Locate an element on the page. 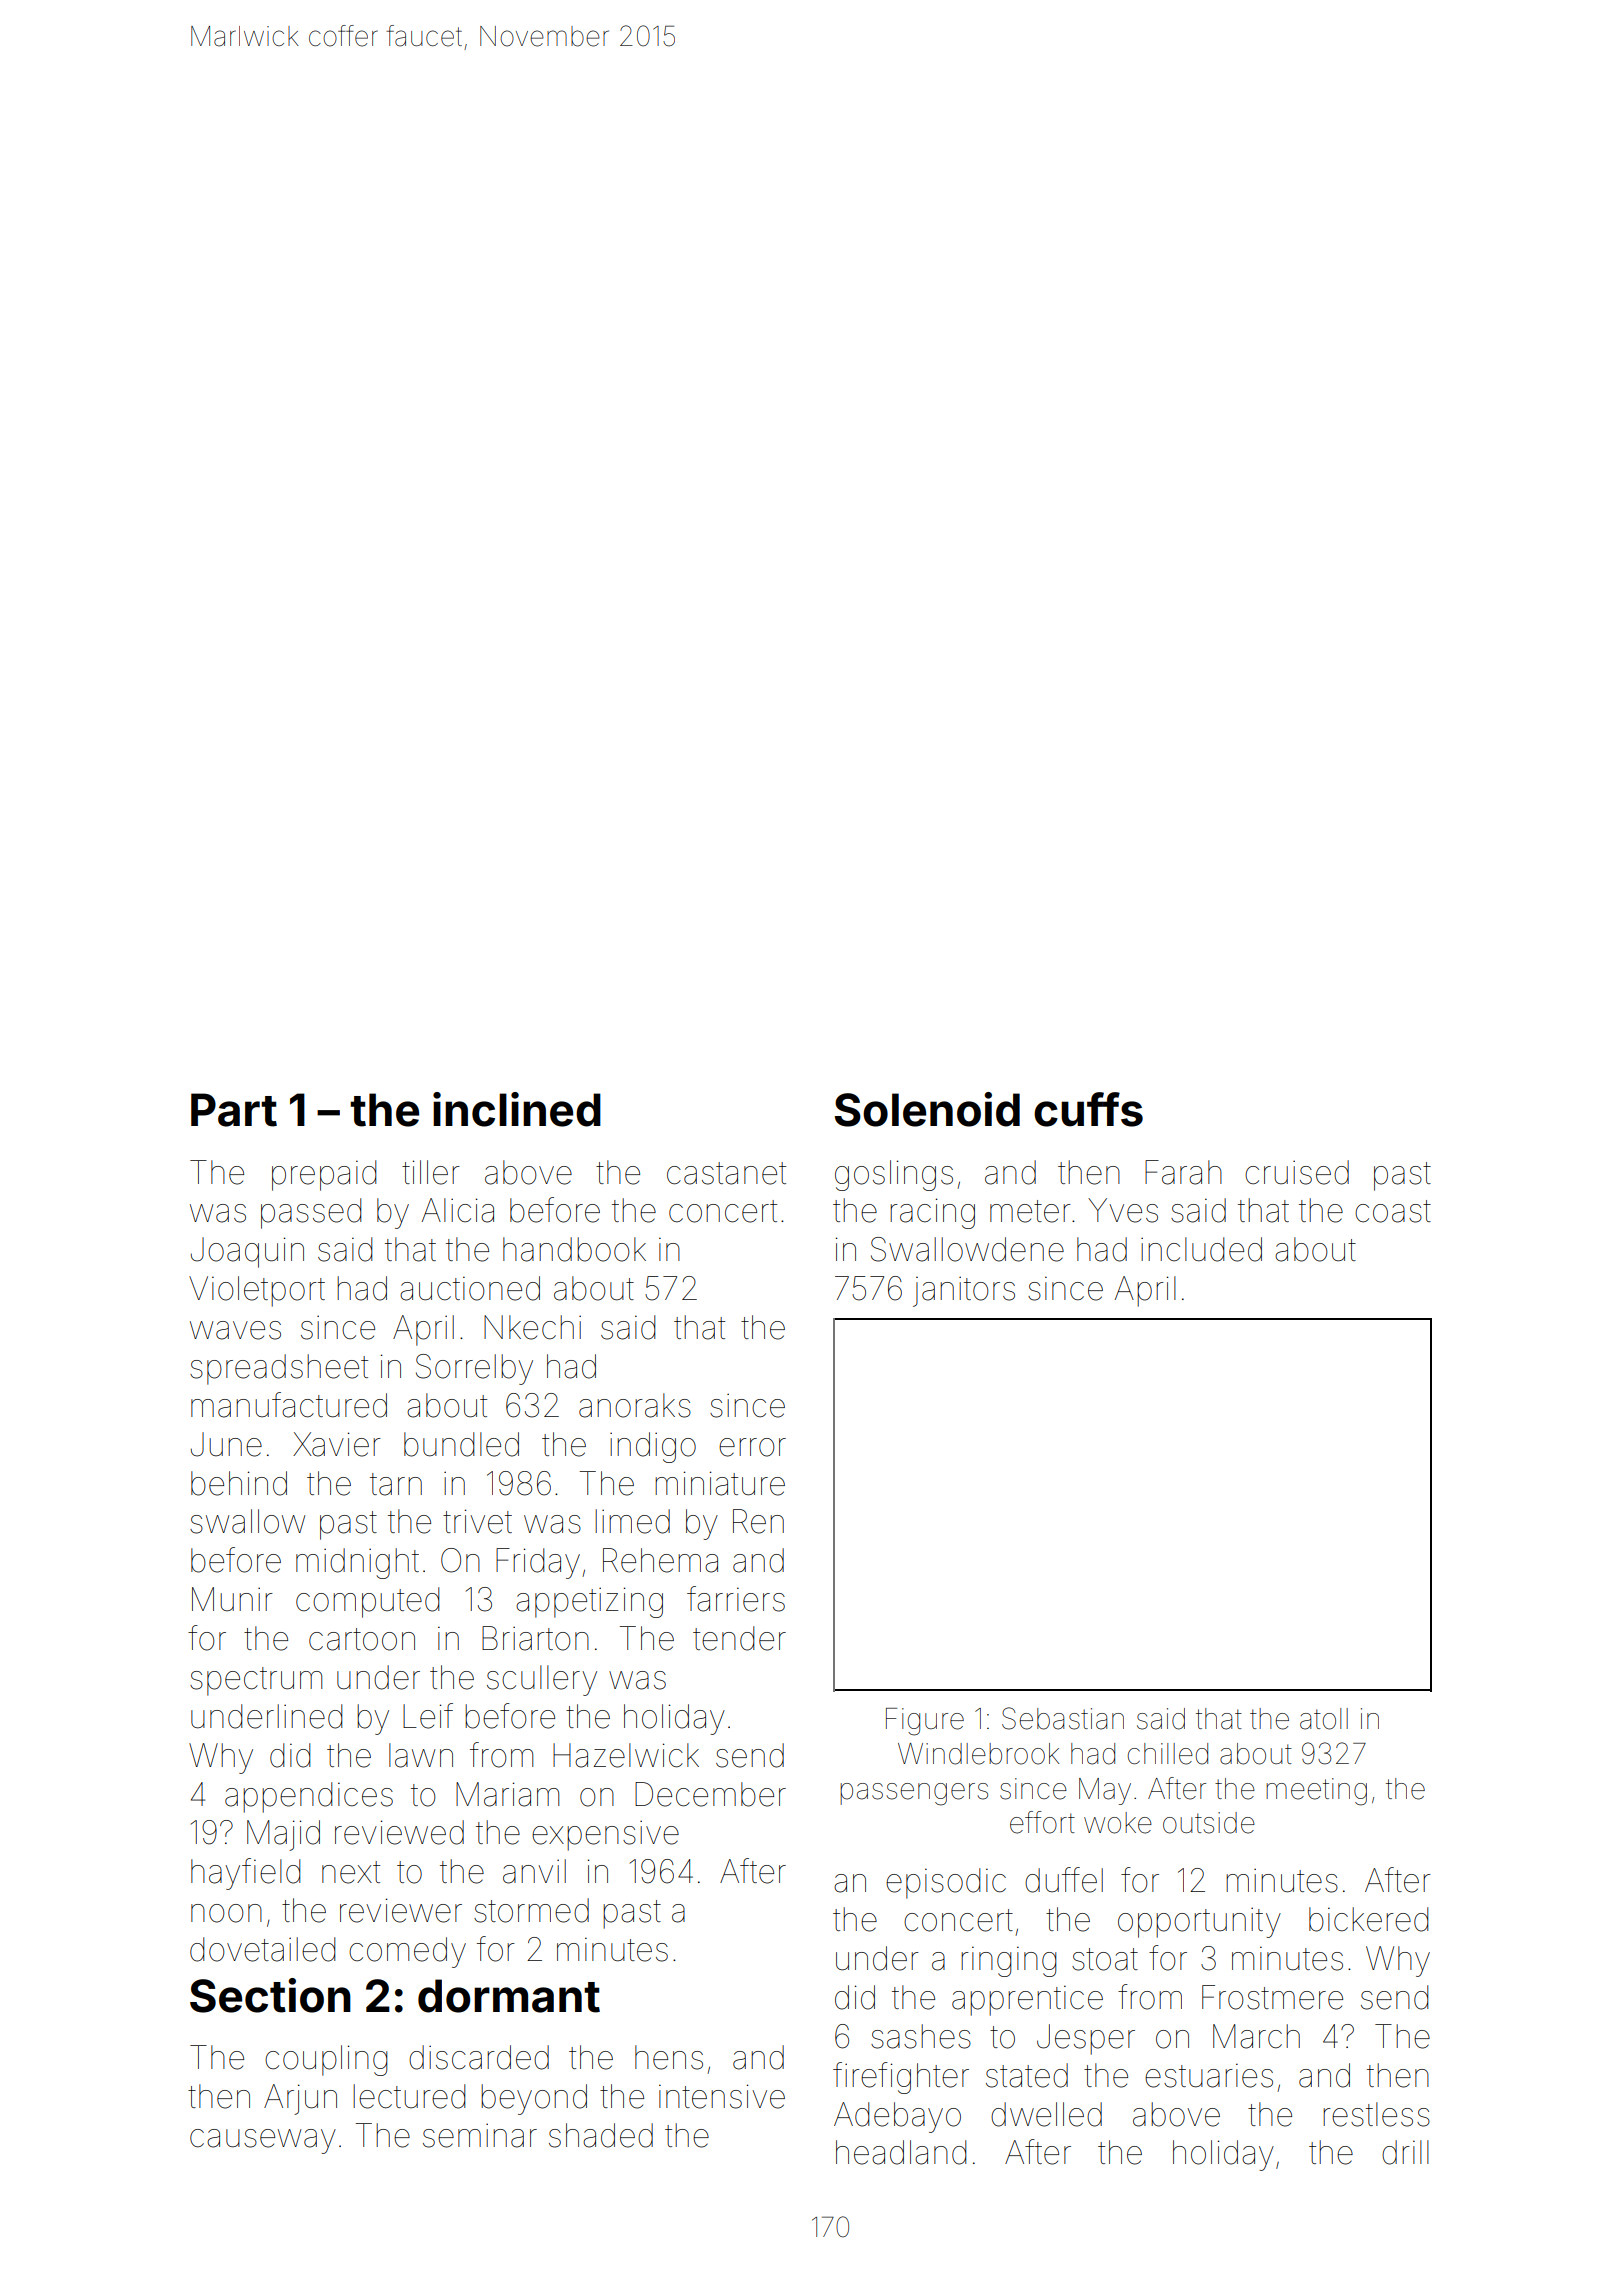 This page has height=2292, width=1620. comedy is located at coordinates (407, 1952).
